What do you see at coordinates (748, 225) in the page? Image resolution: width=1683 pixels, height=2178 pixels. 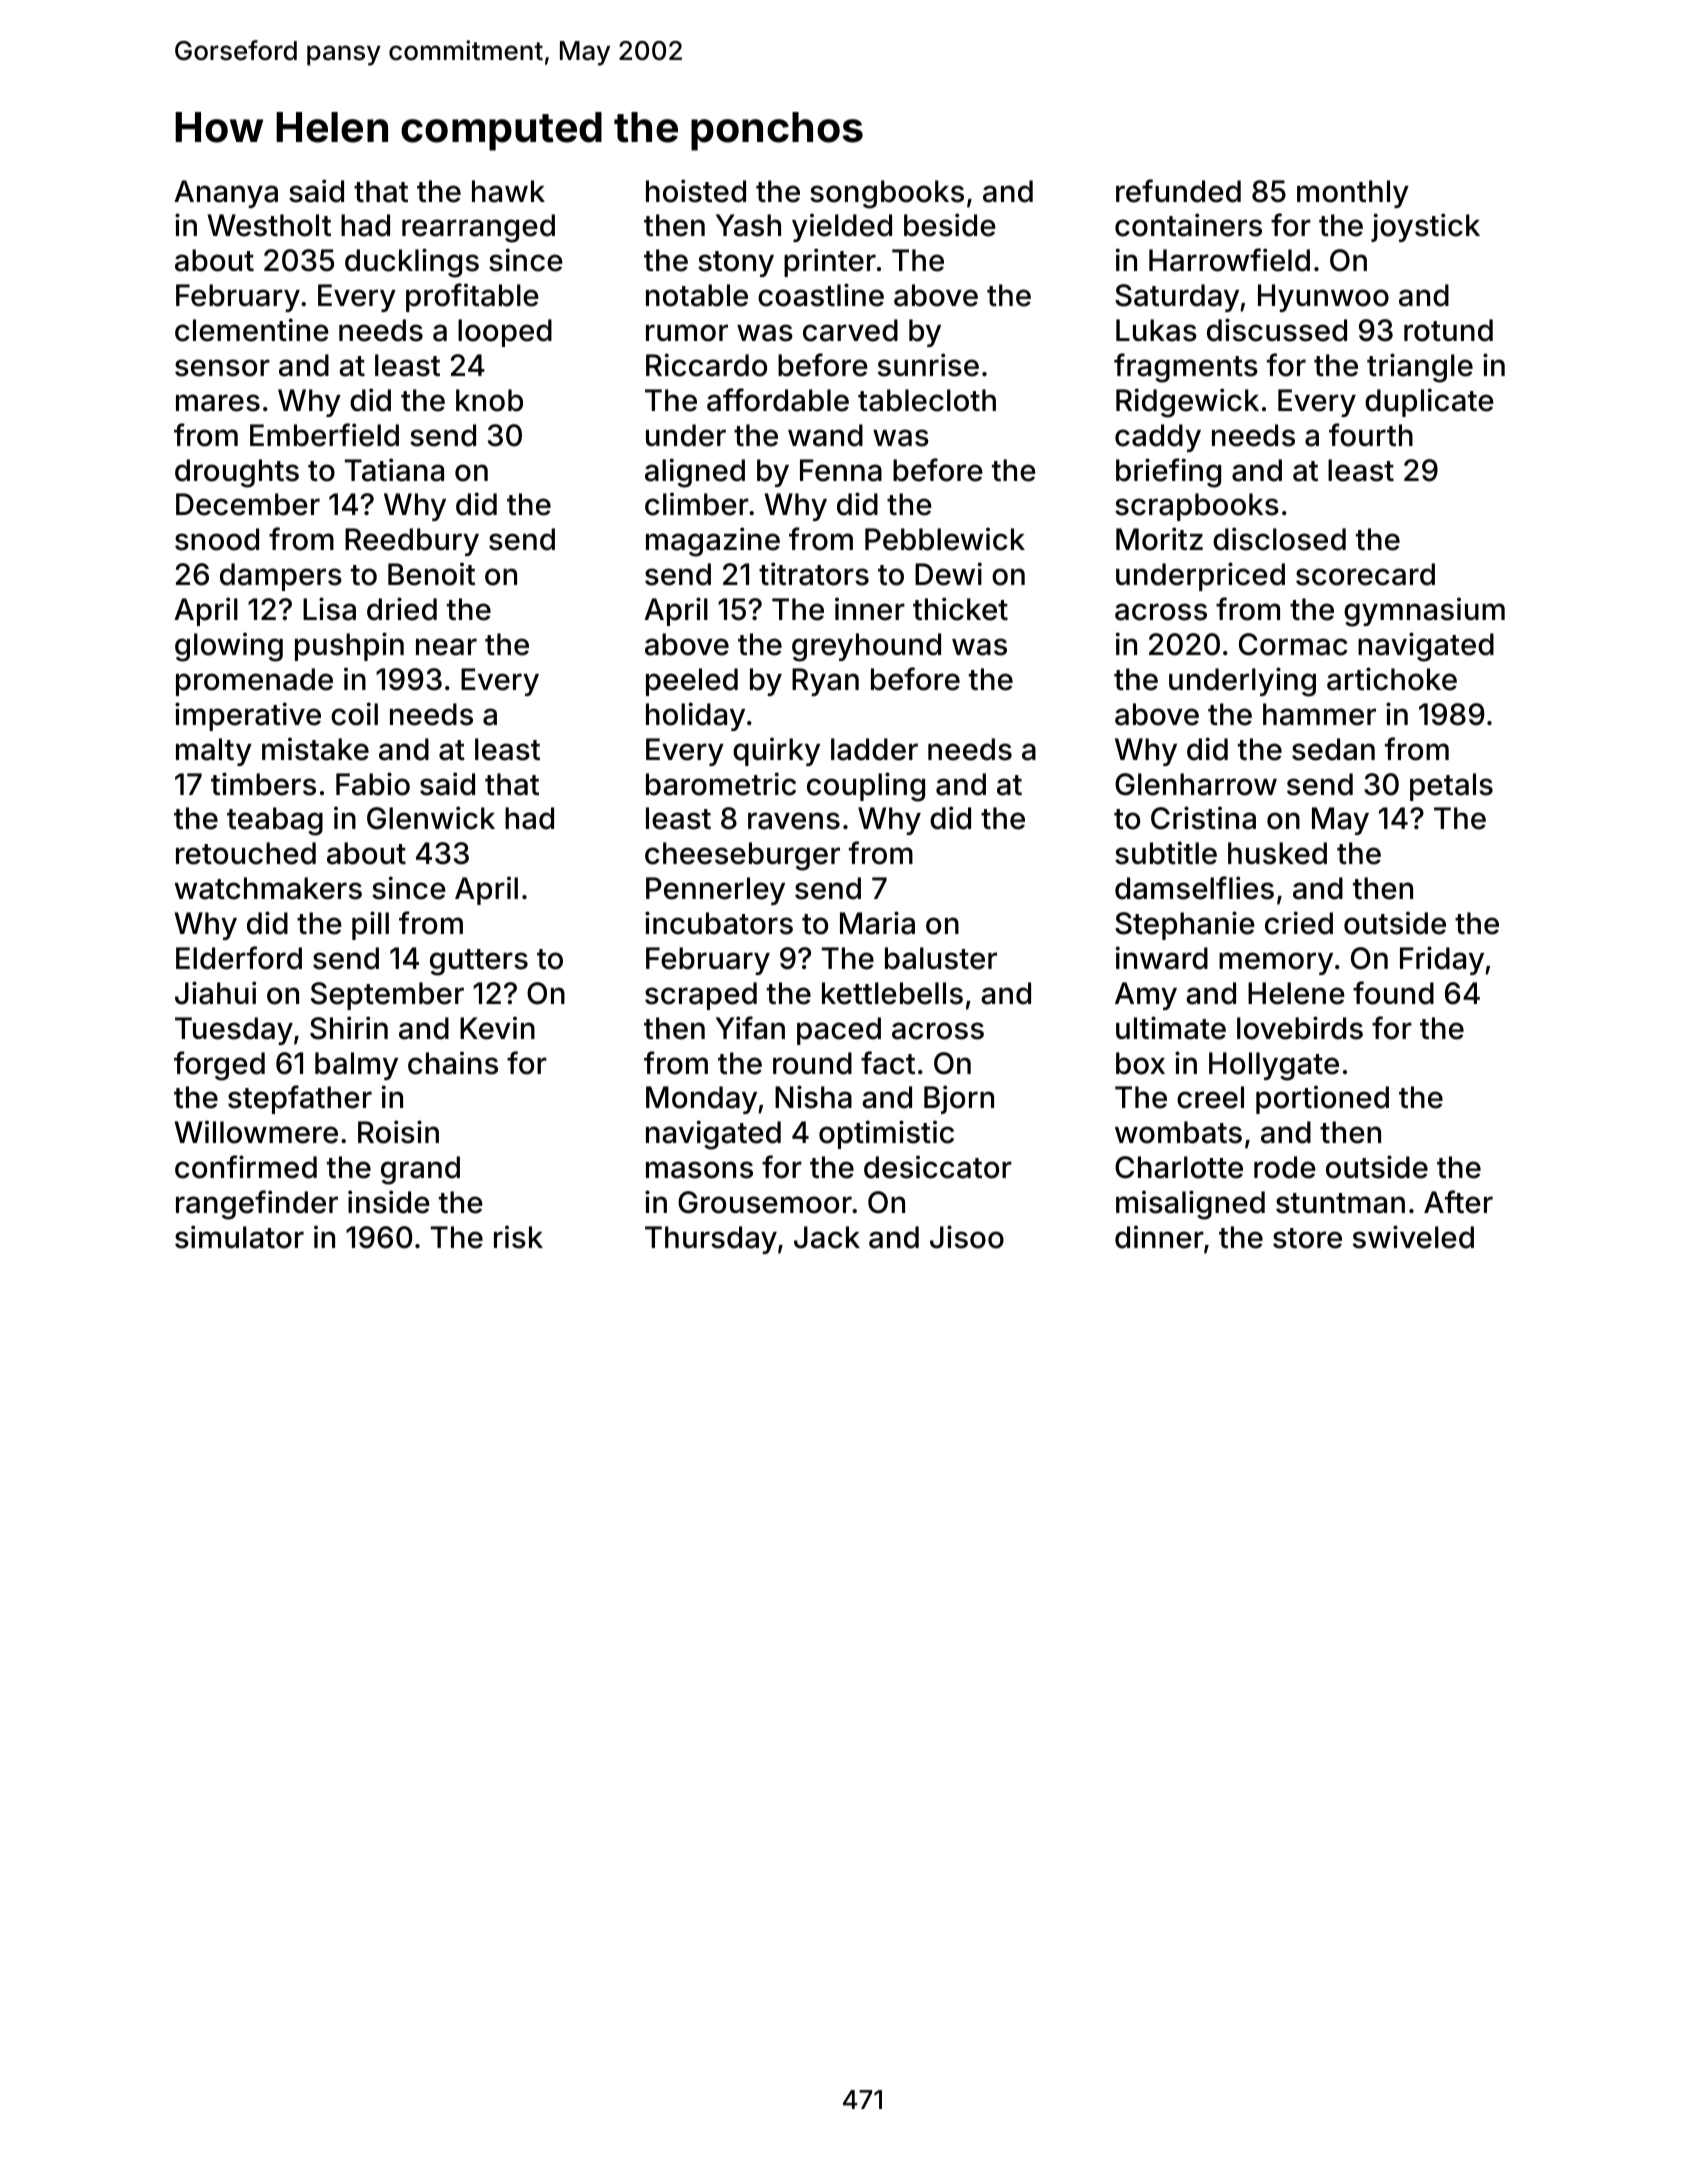 I see `Yash` at bounding box center [748, 225].
